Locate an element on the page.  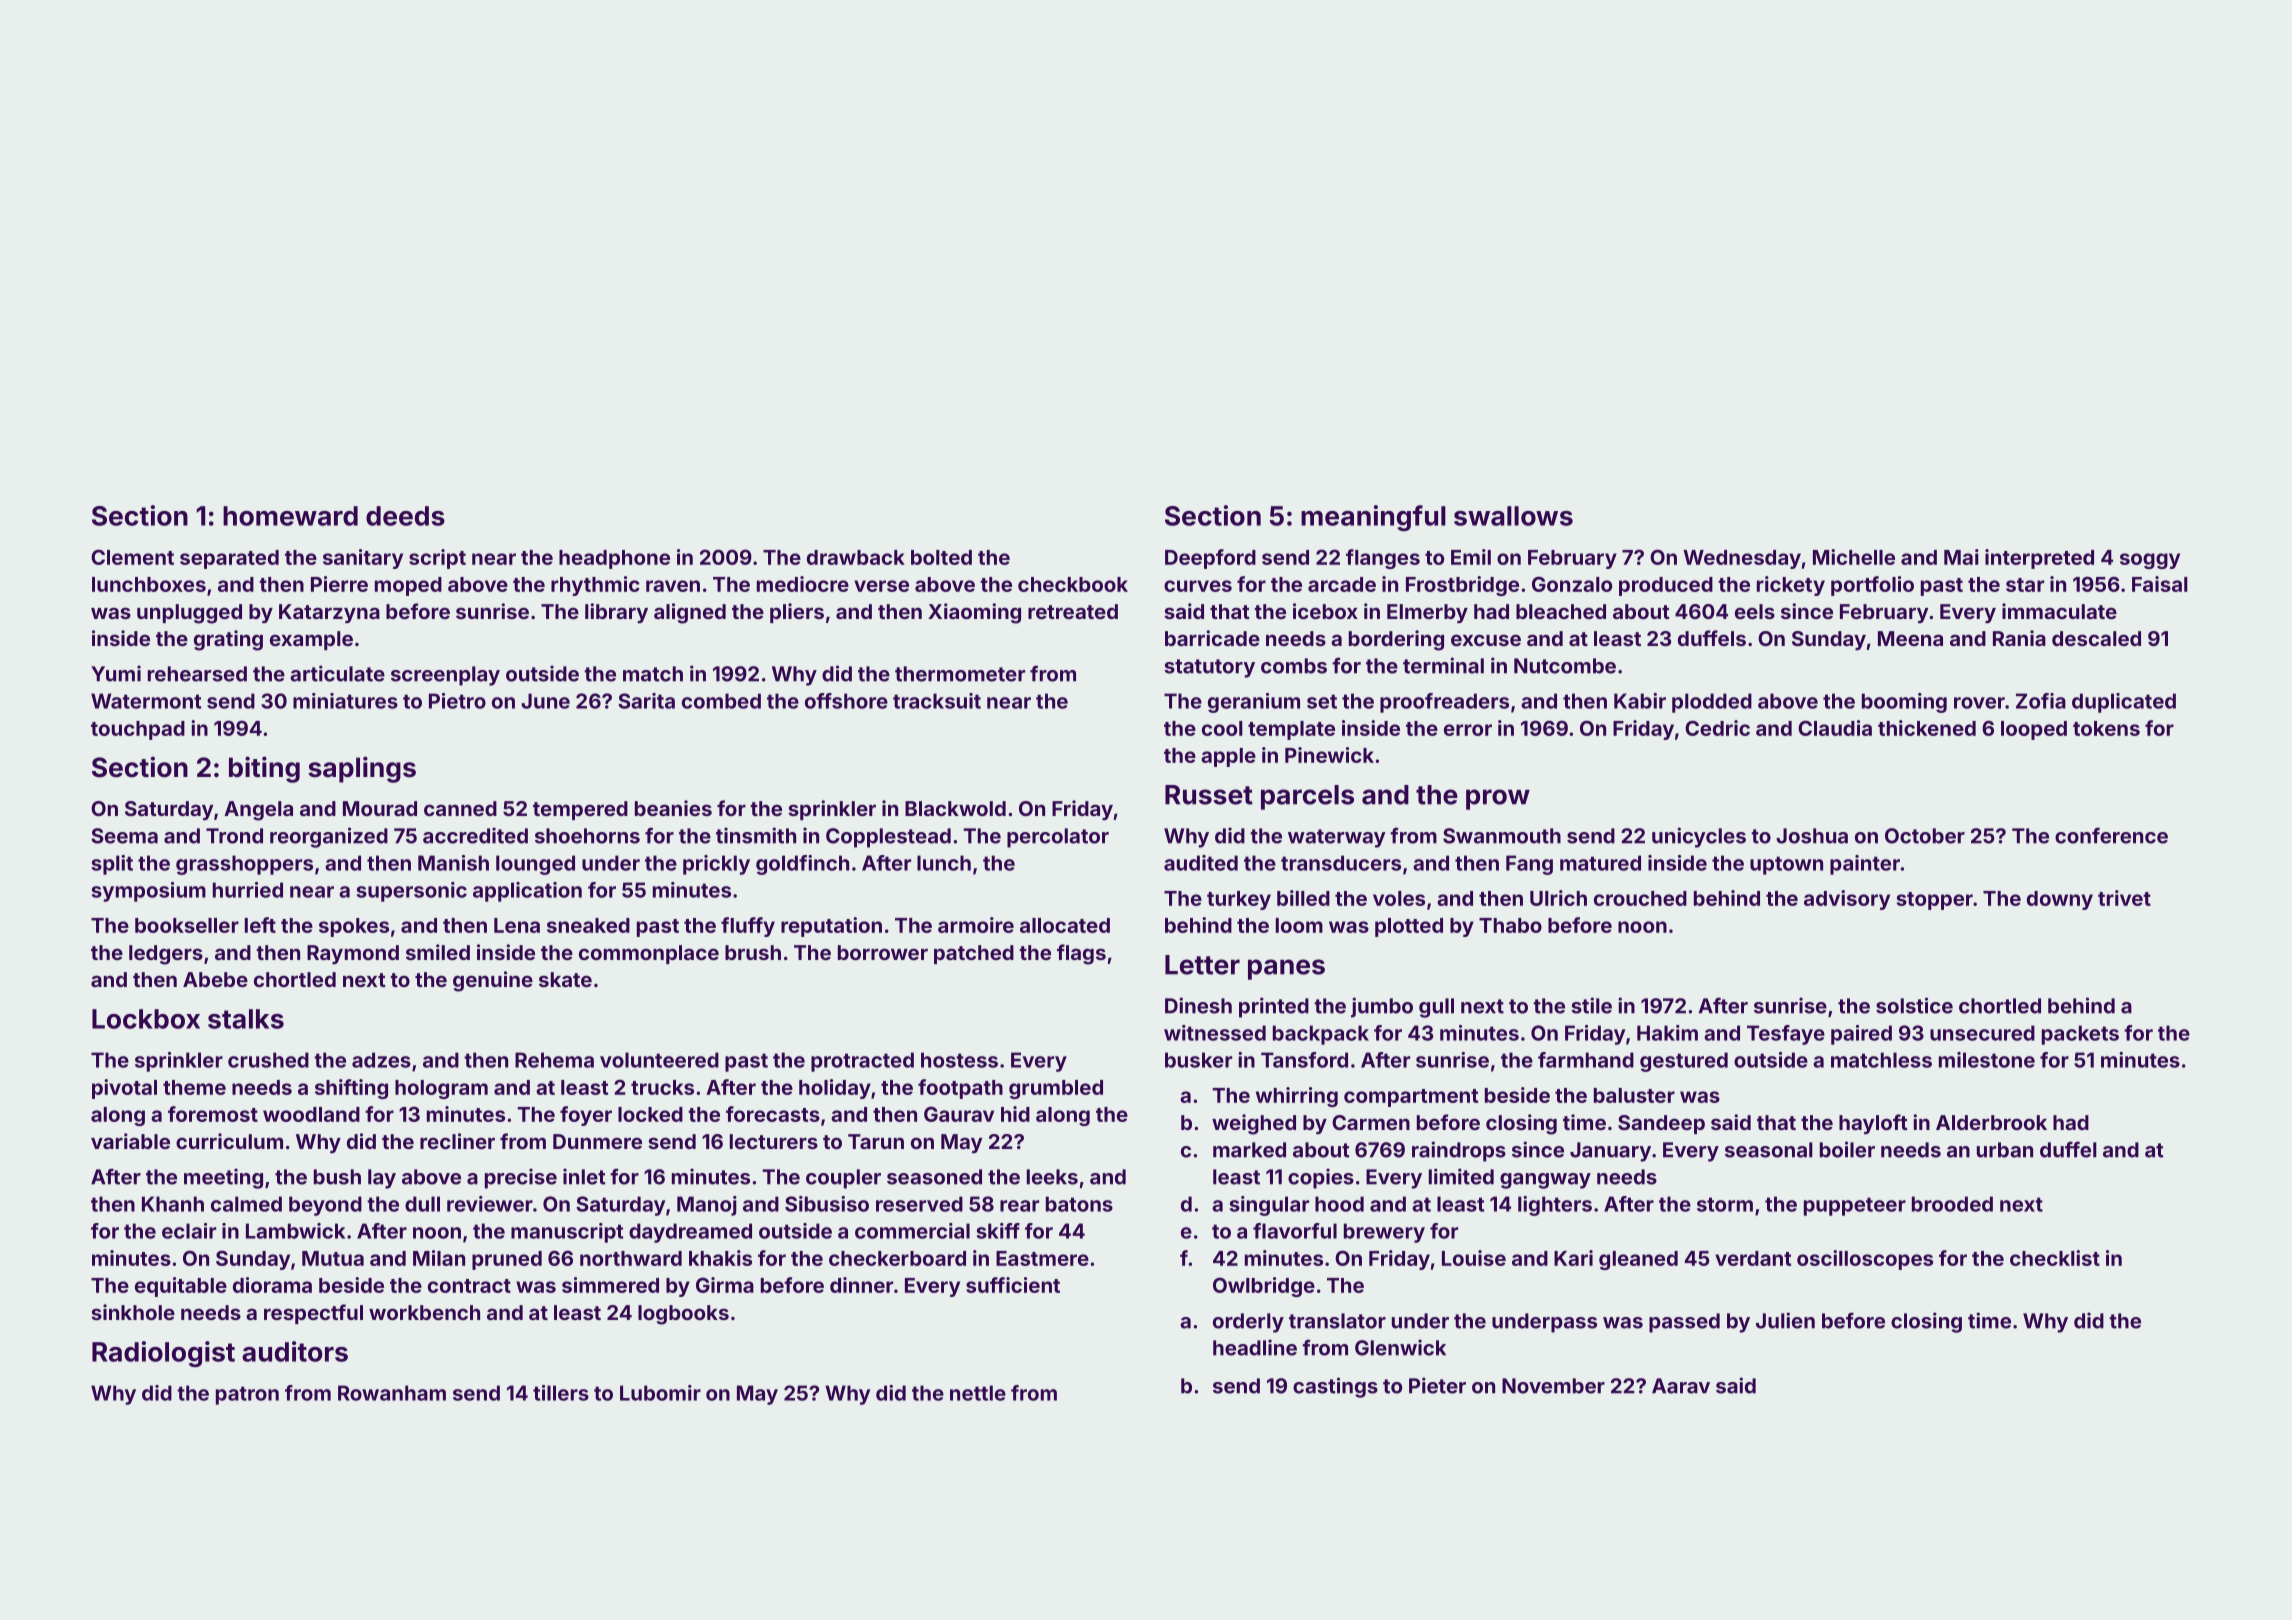
Alderbrook is located at coordinates (1991, 1122).
